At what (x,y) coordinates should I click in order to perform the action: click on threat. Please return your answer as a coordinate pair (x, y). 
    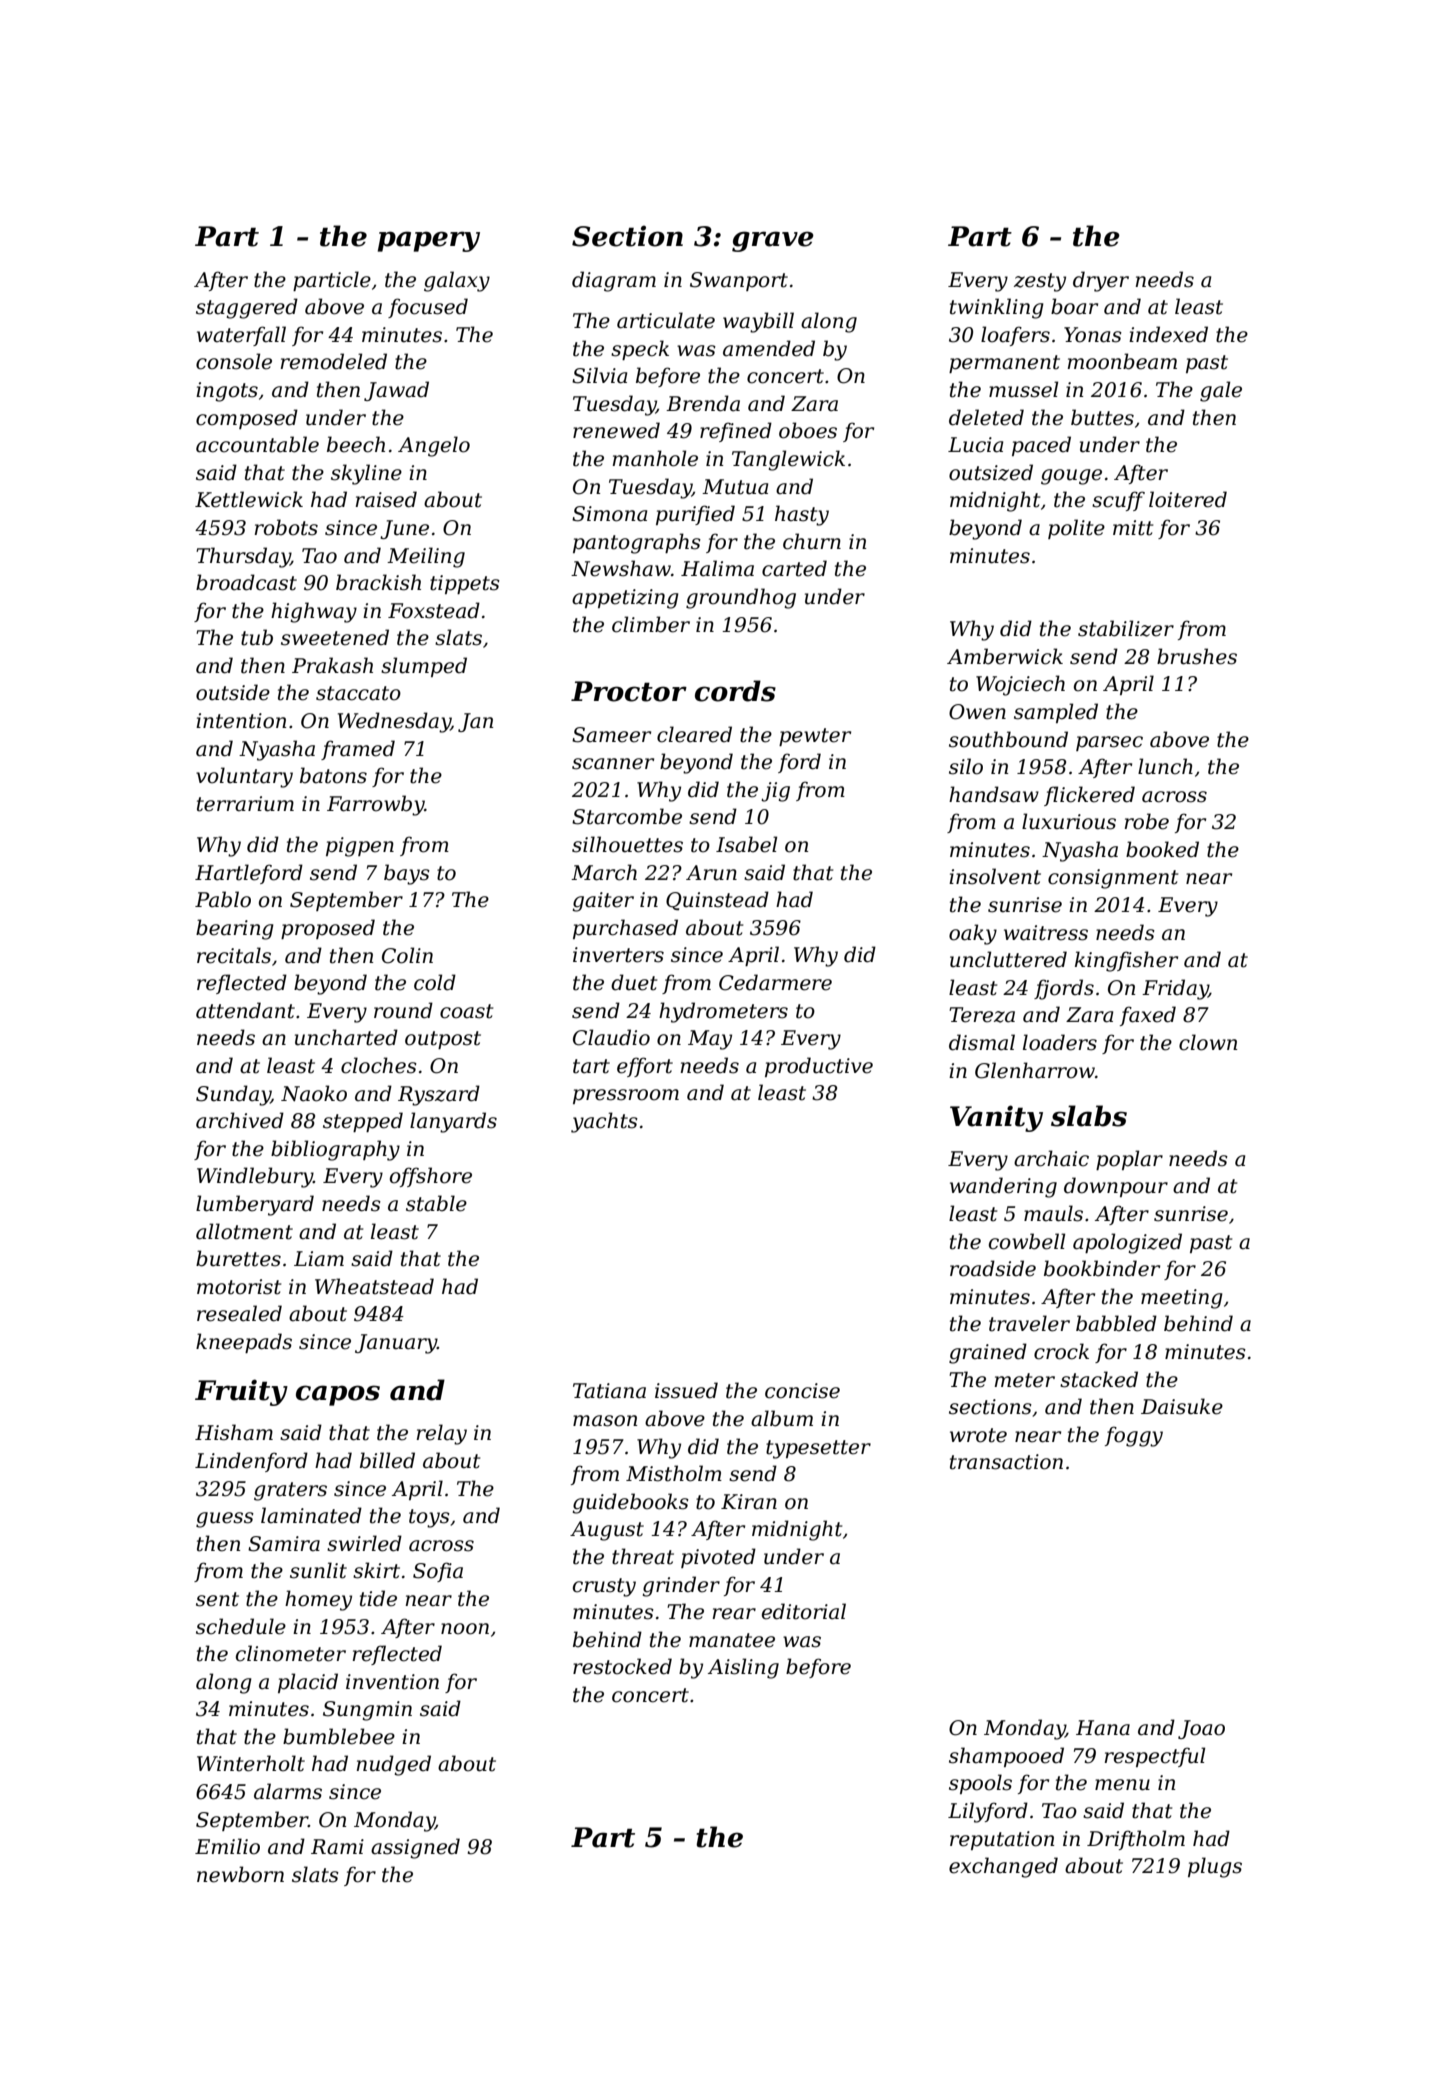
    Looking at the image, I should click on (643, 1556).
